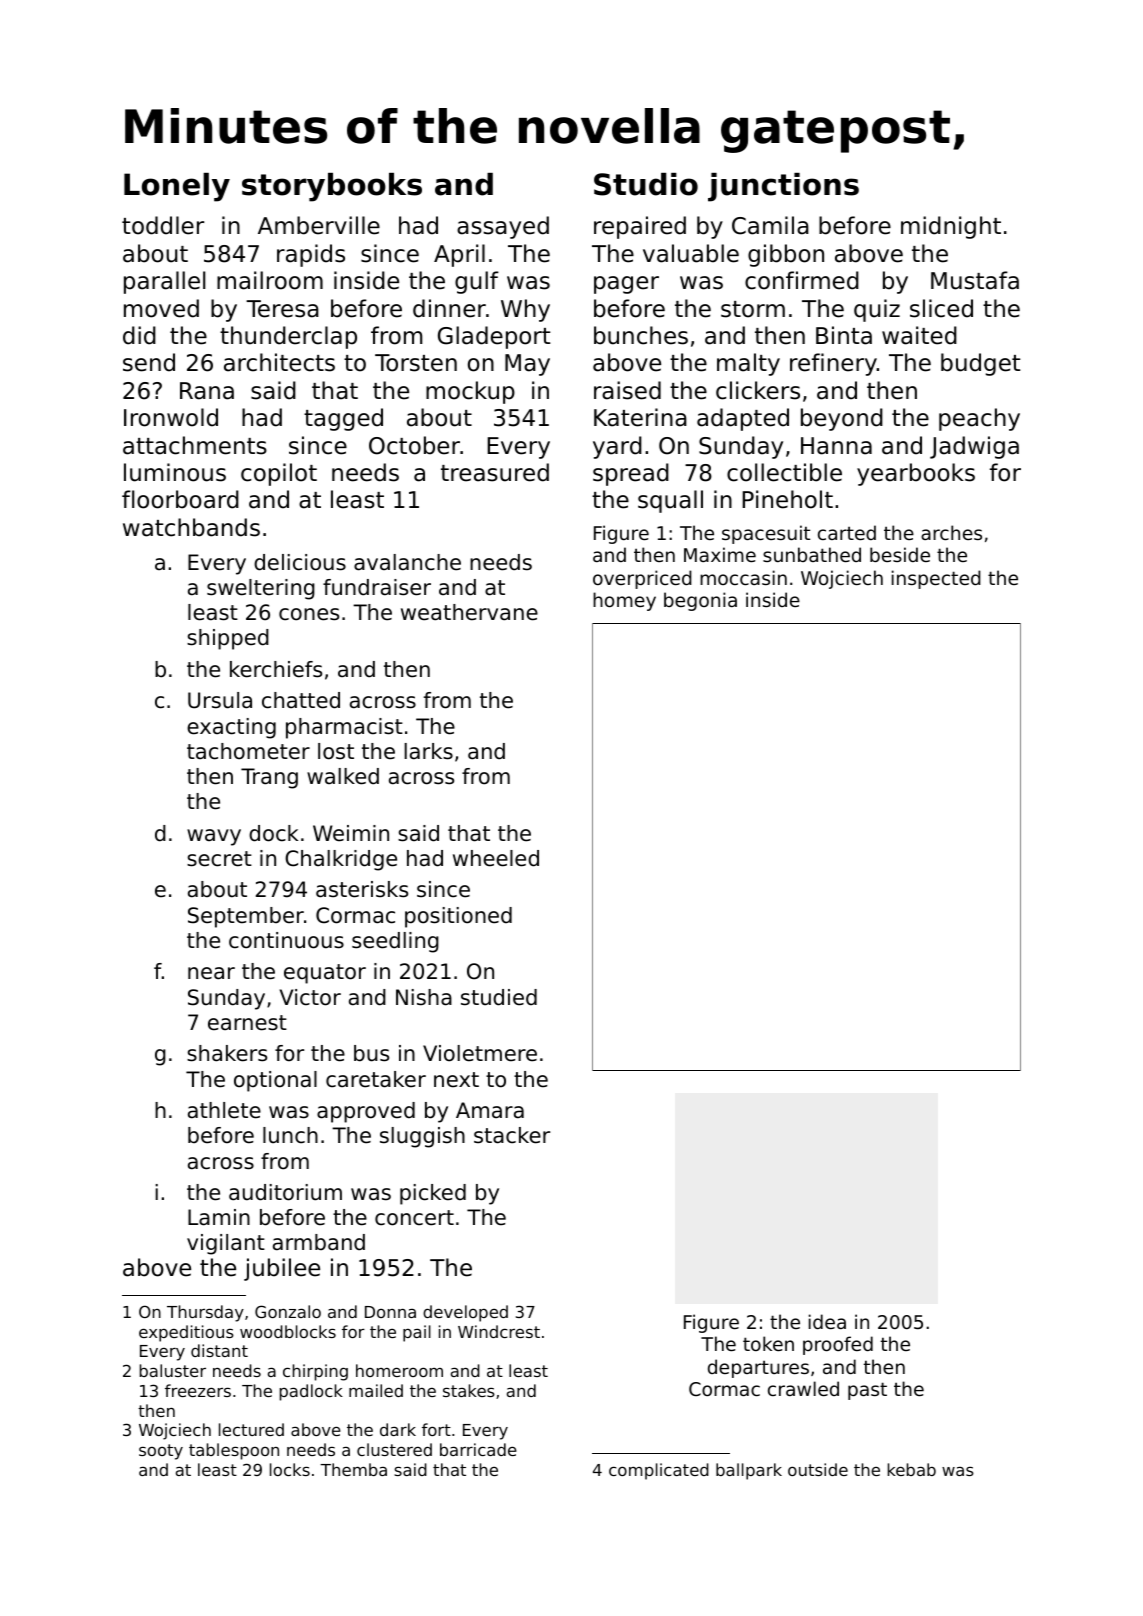  I want to click on homey, so click(624, 601).
